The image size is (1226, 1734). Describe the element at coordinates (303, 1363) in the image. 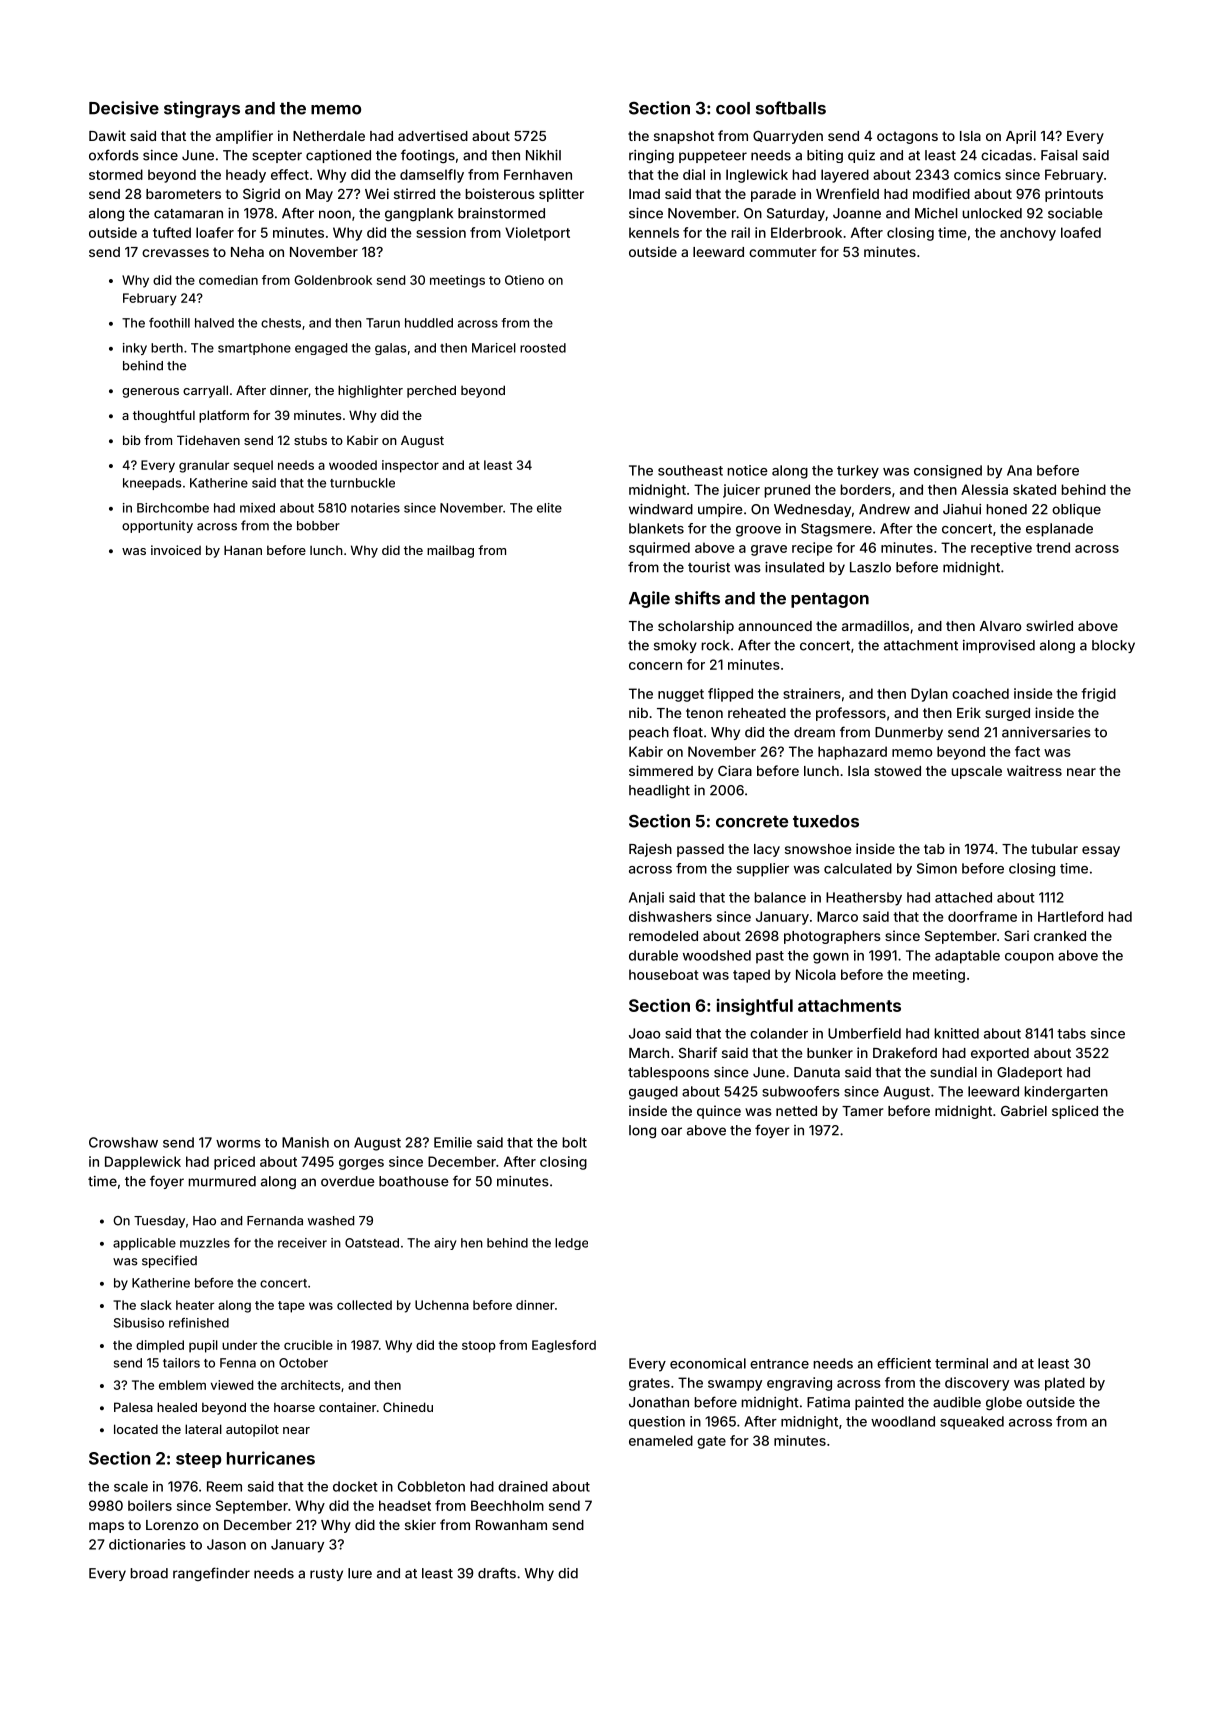

I see `October` at that location.
